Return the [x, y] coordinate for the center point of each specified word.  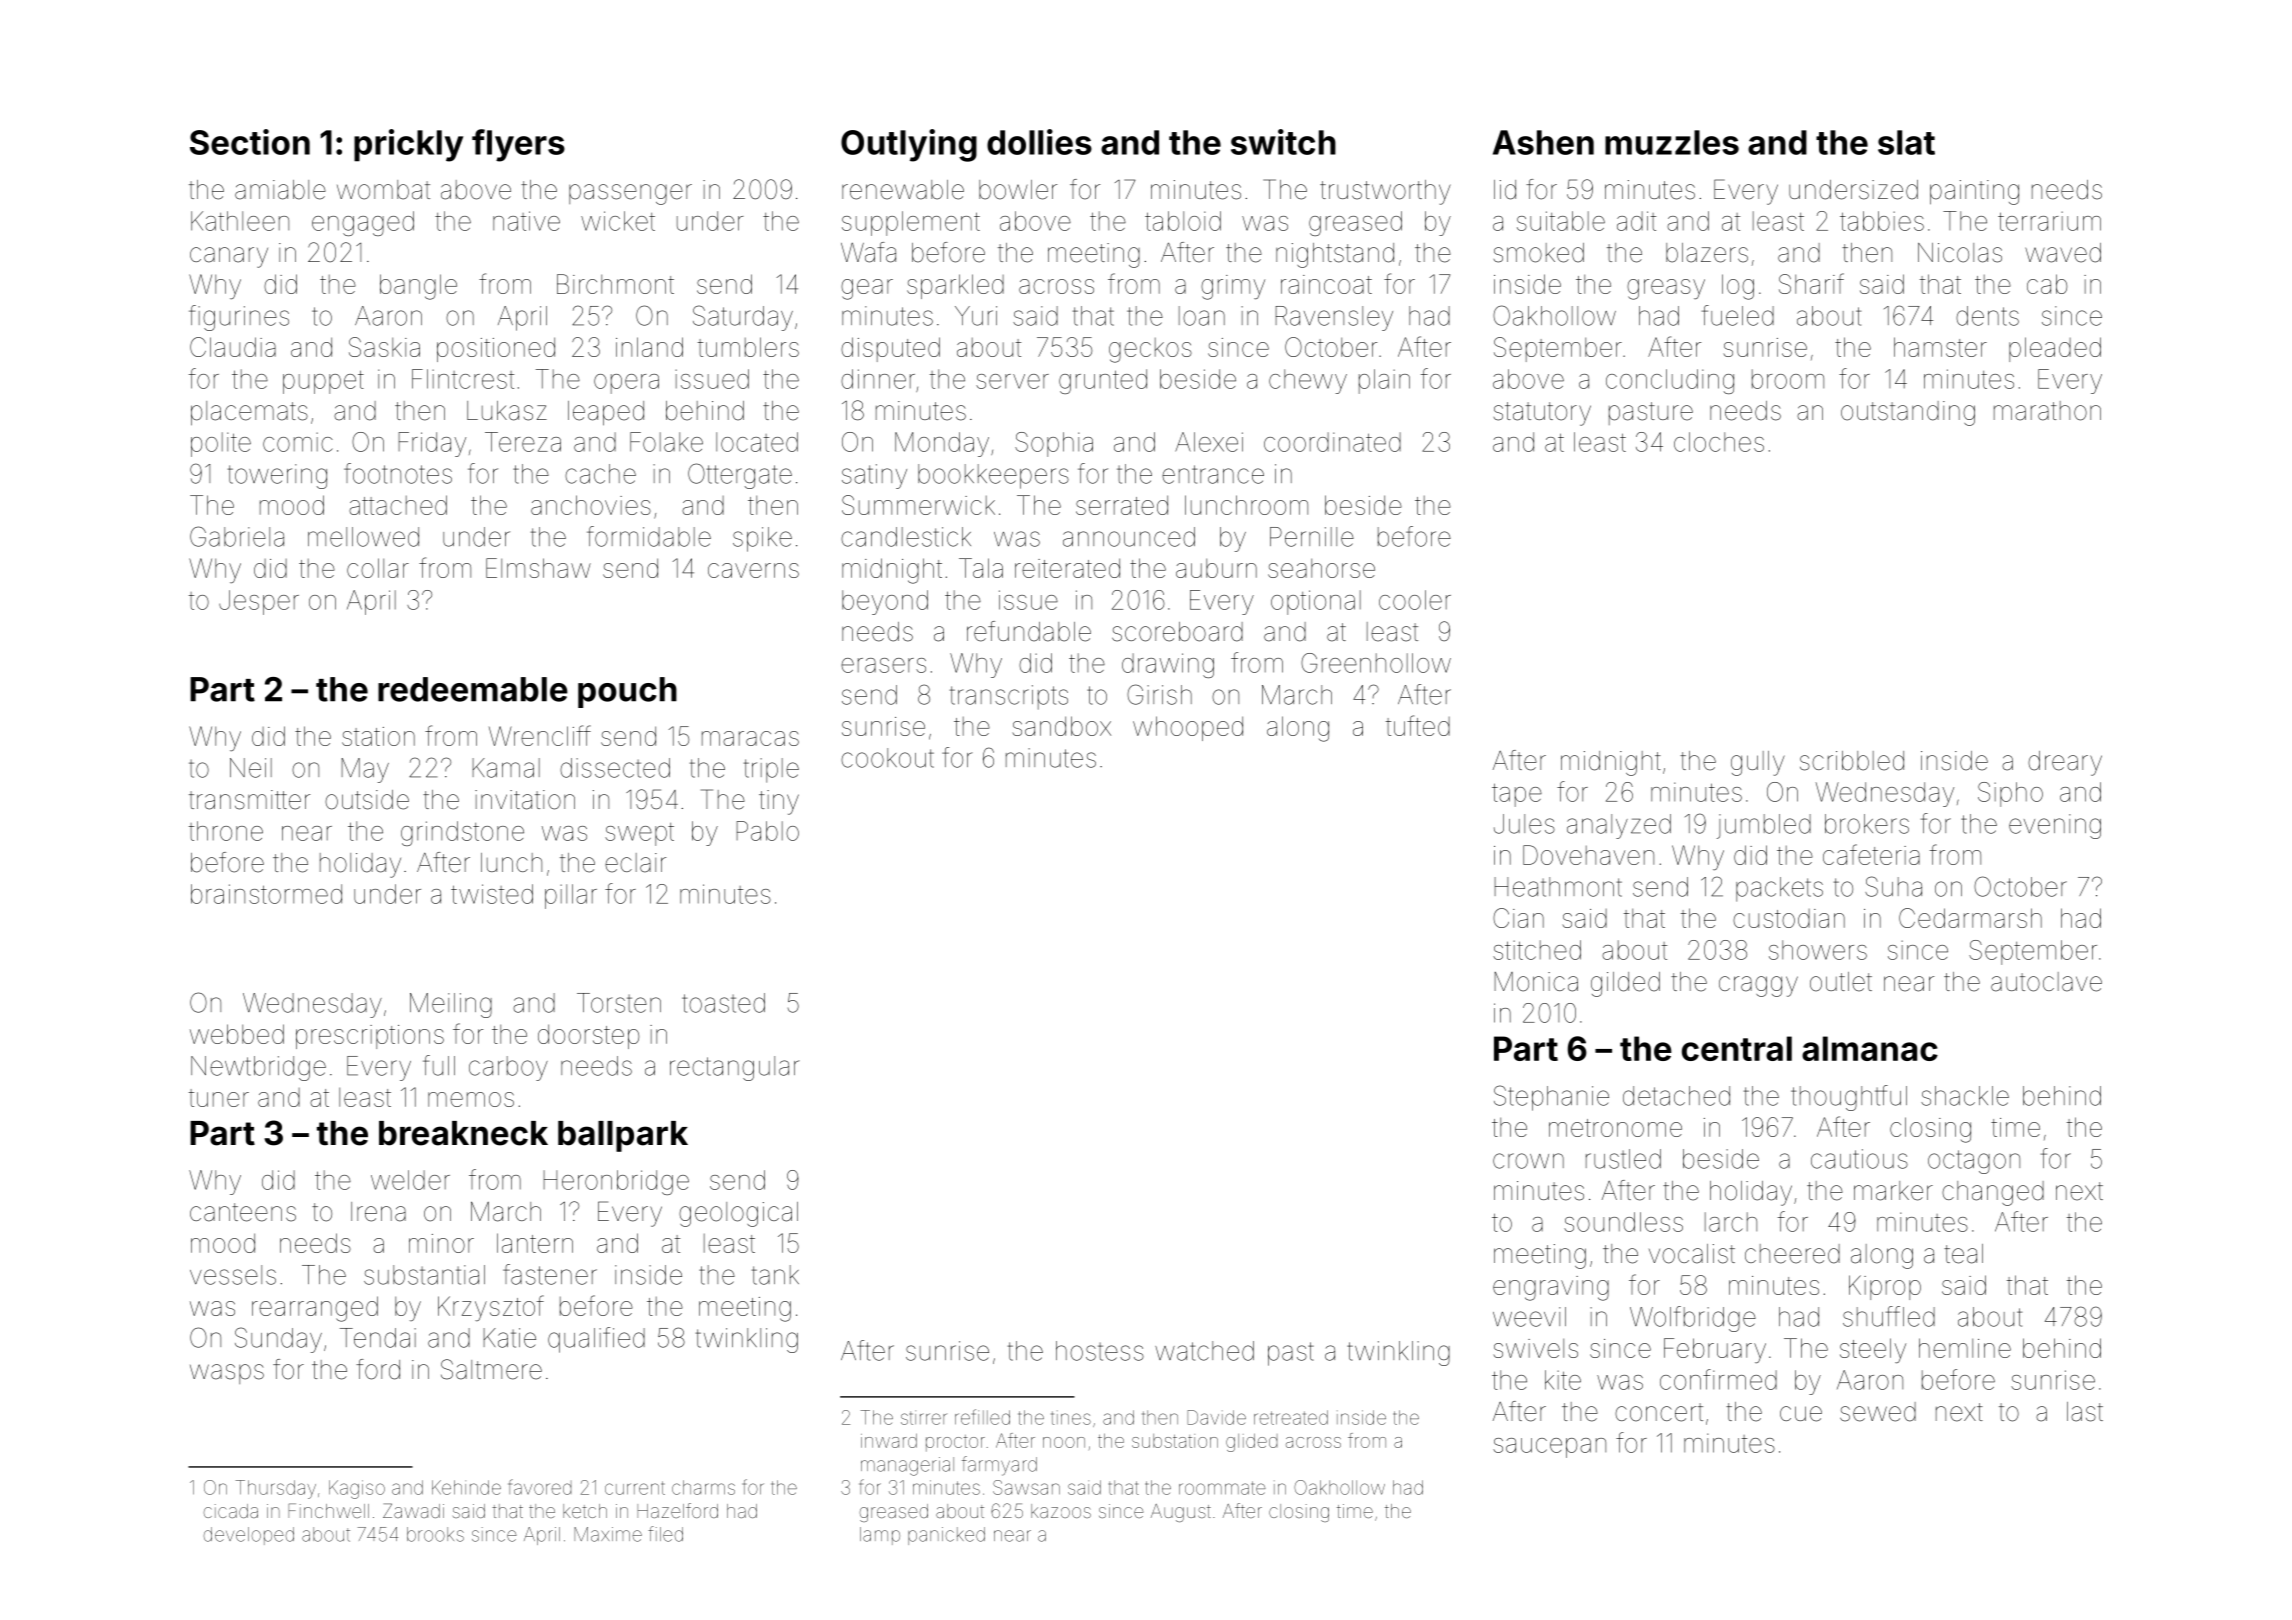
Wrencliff [540, 735]
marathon [2047, 411]
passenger [630, 194]
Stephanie [1551, 1098]
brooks [435, 1534]
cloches [1719, 442]
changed [1993, 1193]
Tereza [523, 442]
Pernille [1312, 537]
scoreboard [1177, 632]
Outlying [909, 145]
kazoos [1061, 1511]
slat [1906, 142]
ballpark [623, 1136]
